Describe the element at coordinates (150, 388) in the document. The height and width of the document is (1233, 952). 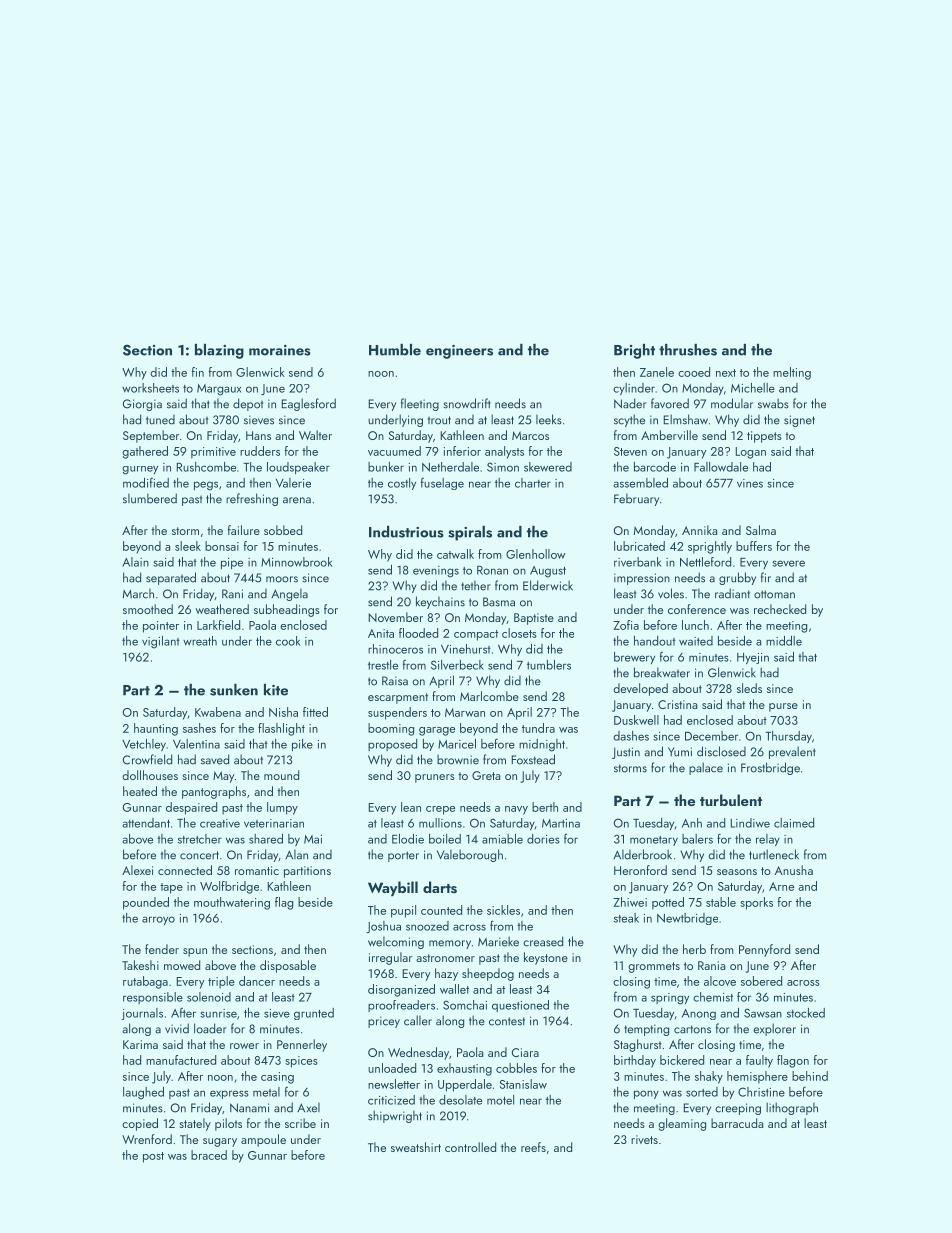
I see `worksheets` at that location.
